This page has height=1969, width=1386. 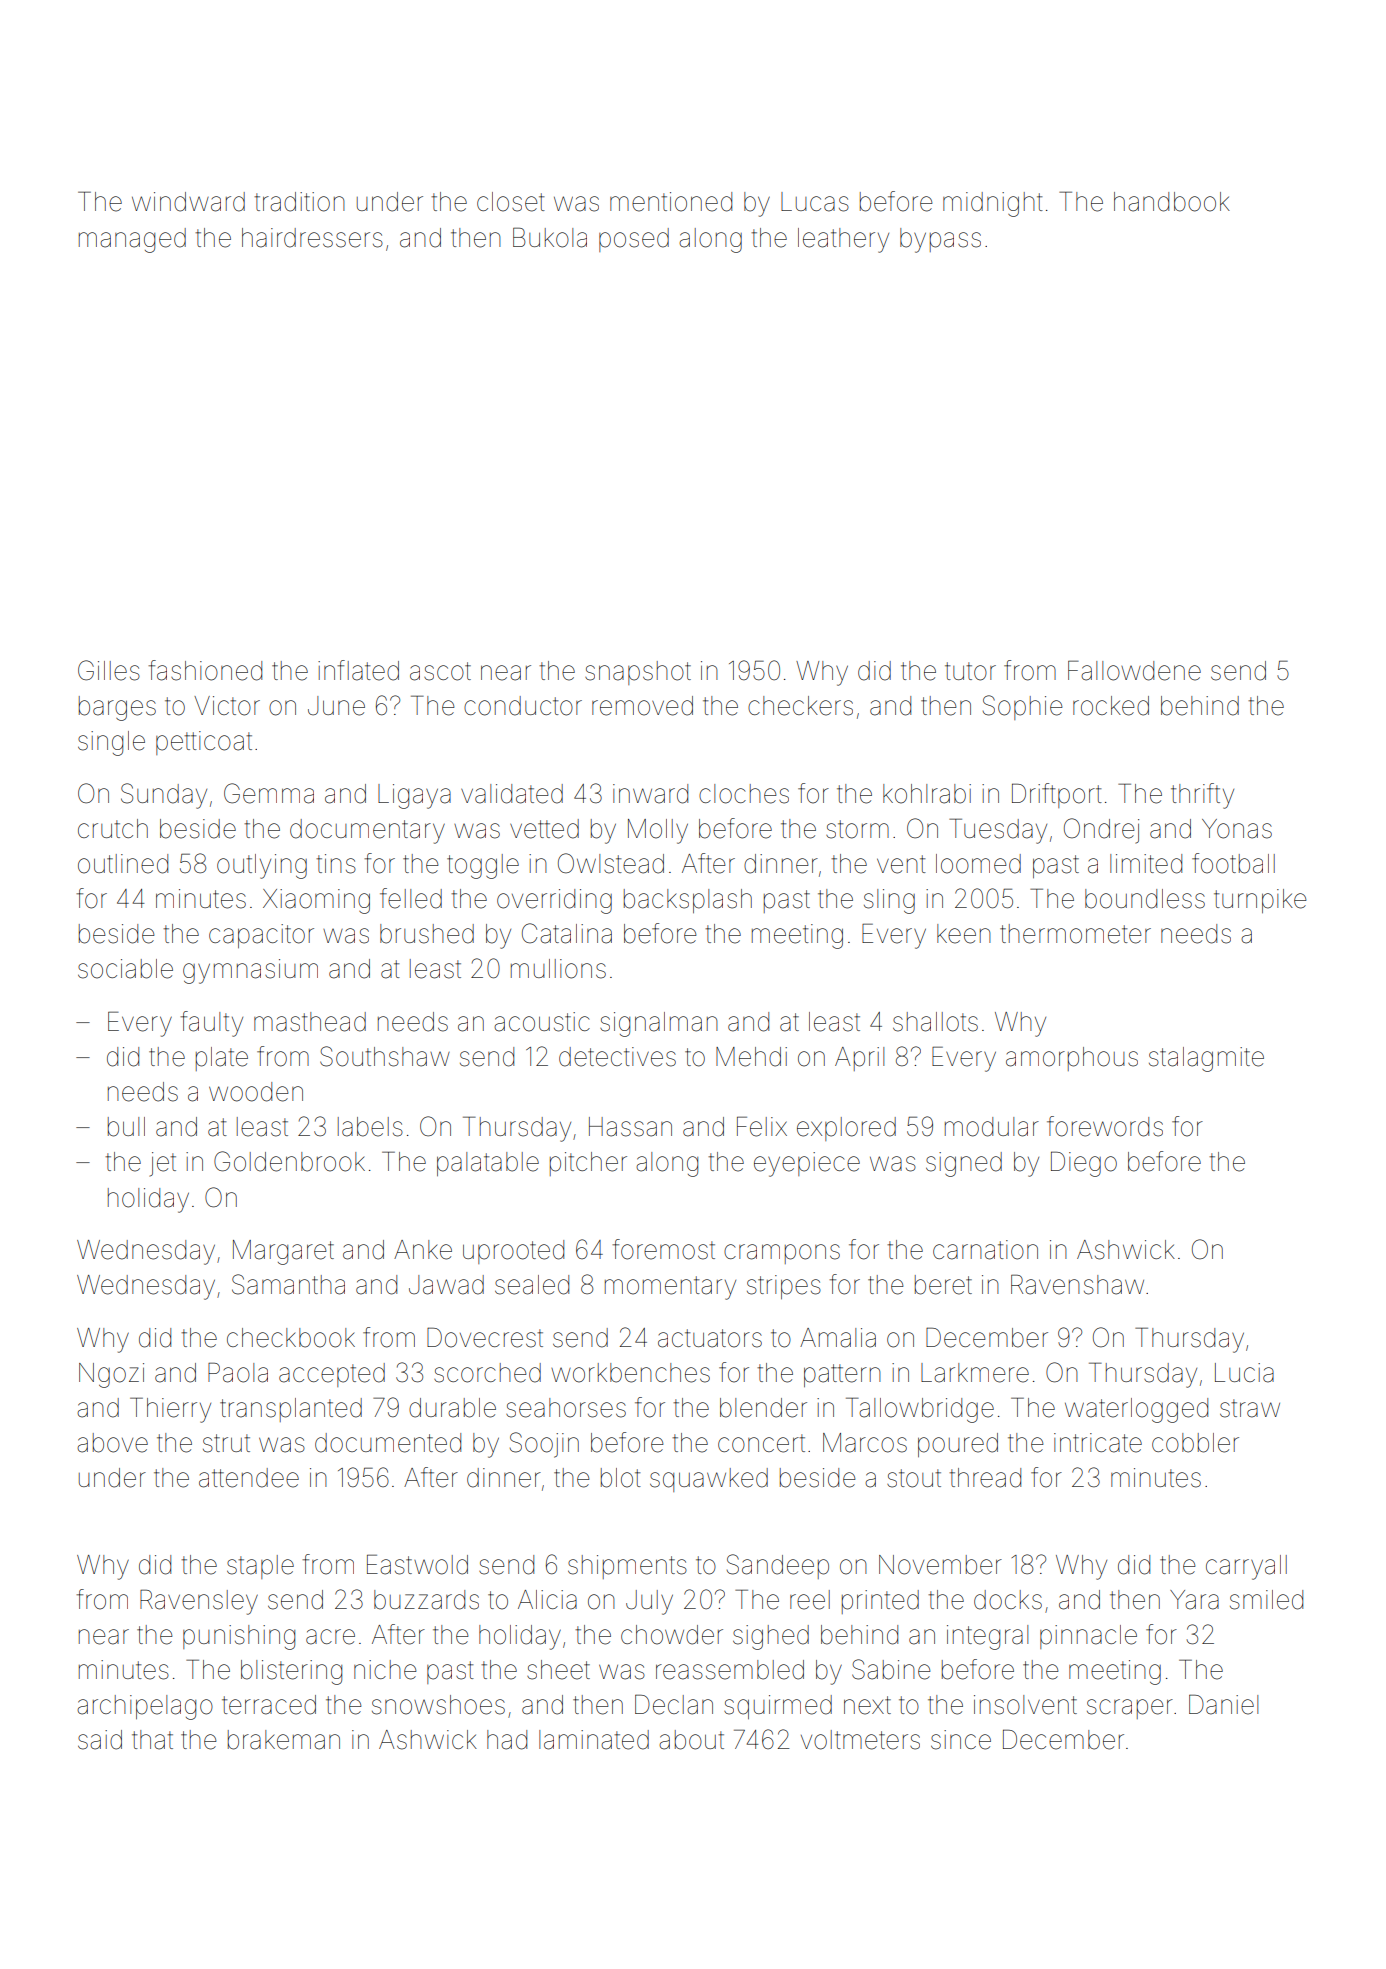 I want to click on thermometer, so click(x=1075, y=934).
